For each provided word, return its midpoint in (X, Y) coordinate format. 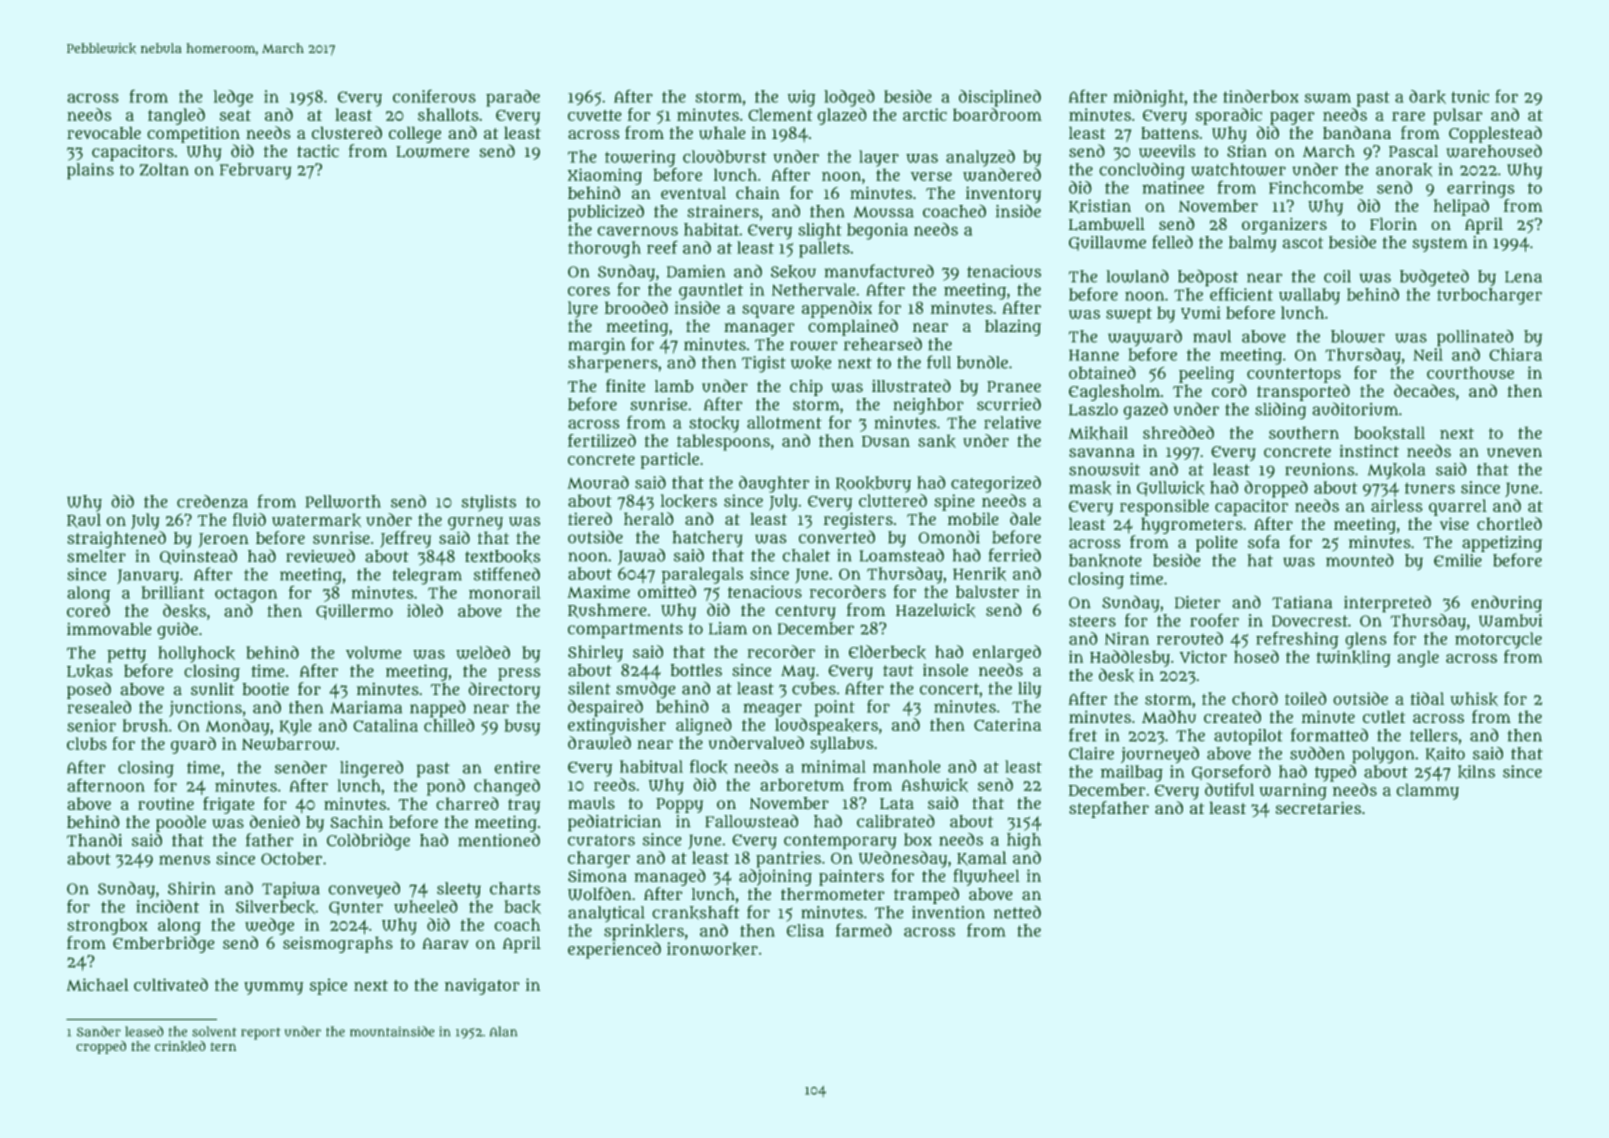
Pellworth (343, 501)
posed (89, 690)
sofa (1264, 542)
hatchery (707, 539)
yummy (273, 988)
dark (1427, 97)
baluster (987, 591)
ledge (233, 98)
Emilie (1458, 560)
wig (802, 98)
